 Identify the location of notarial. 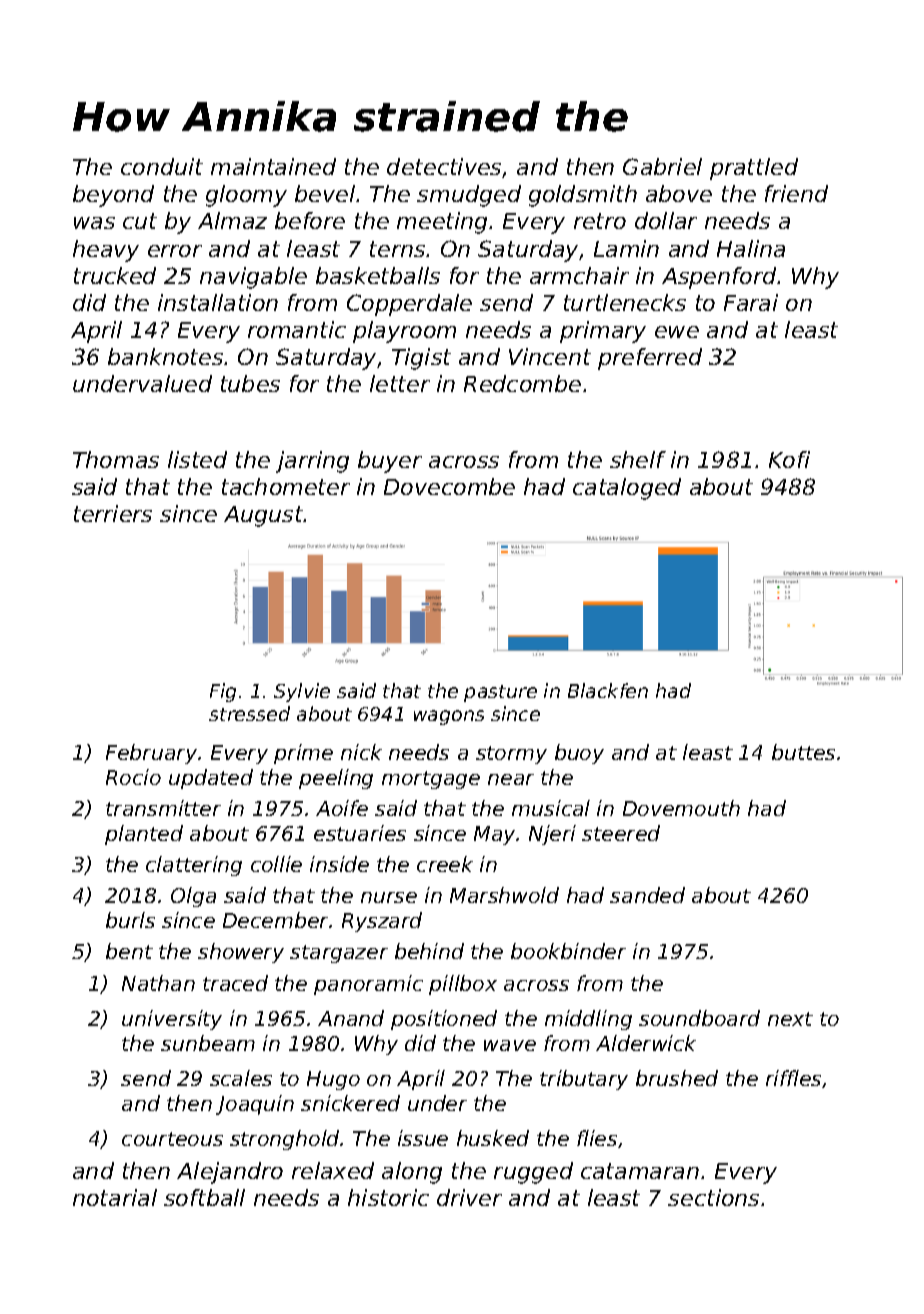
(115, 1197).
